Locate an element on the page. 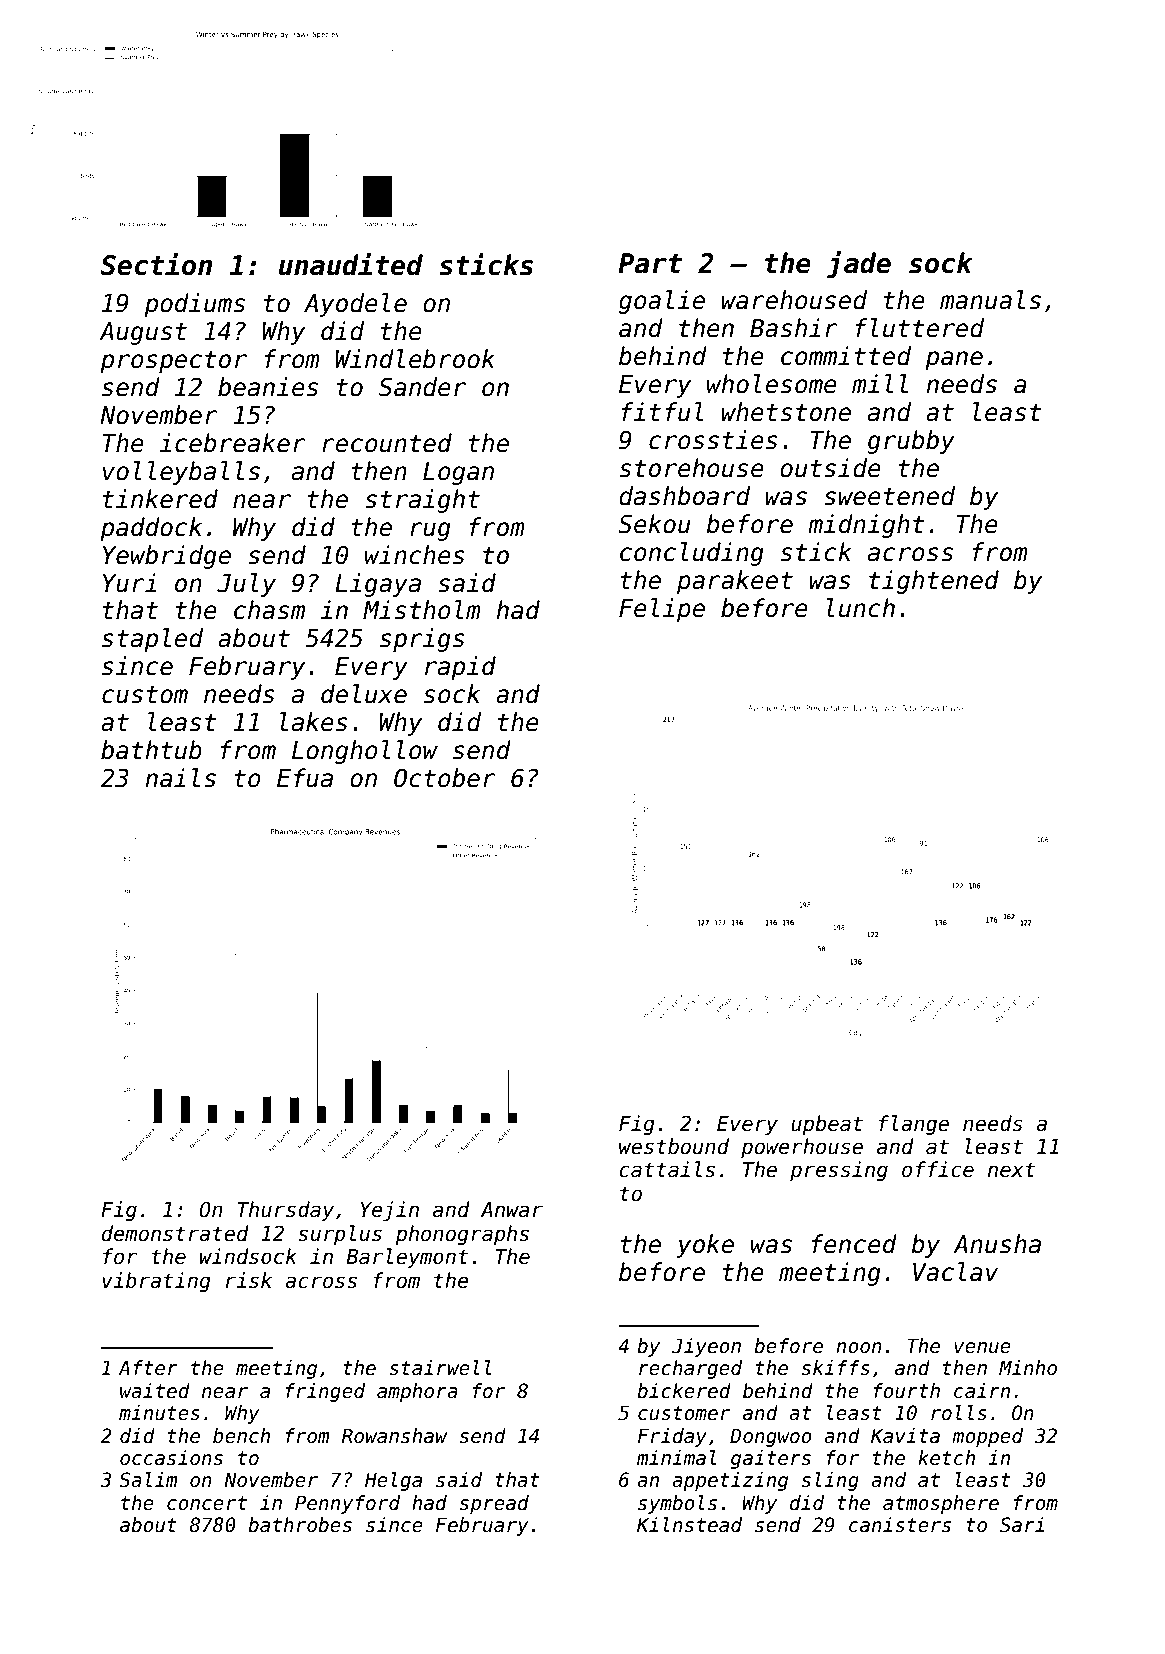  bench is located at coordinates (241, 1436).
